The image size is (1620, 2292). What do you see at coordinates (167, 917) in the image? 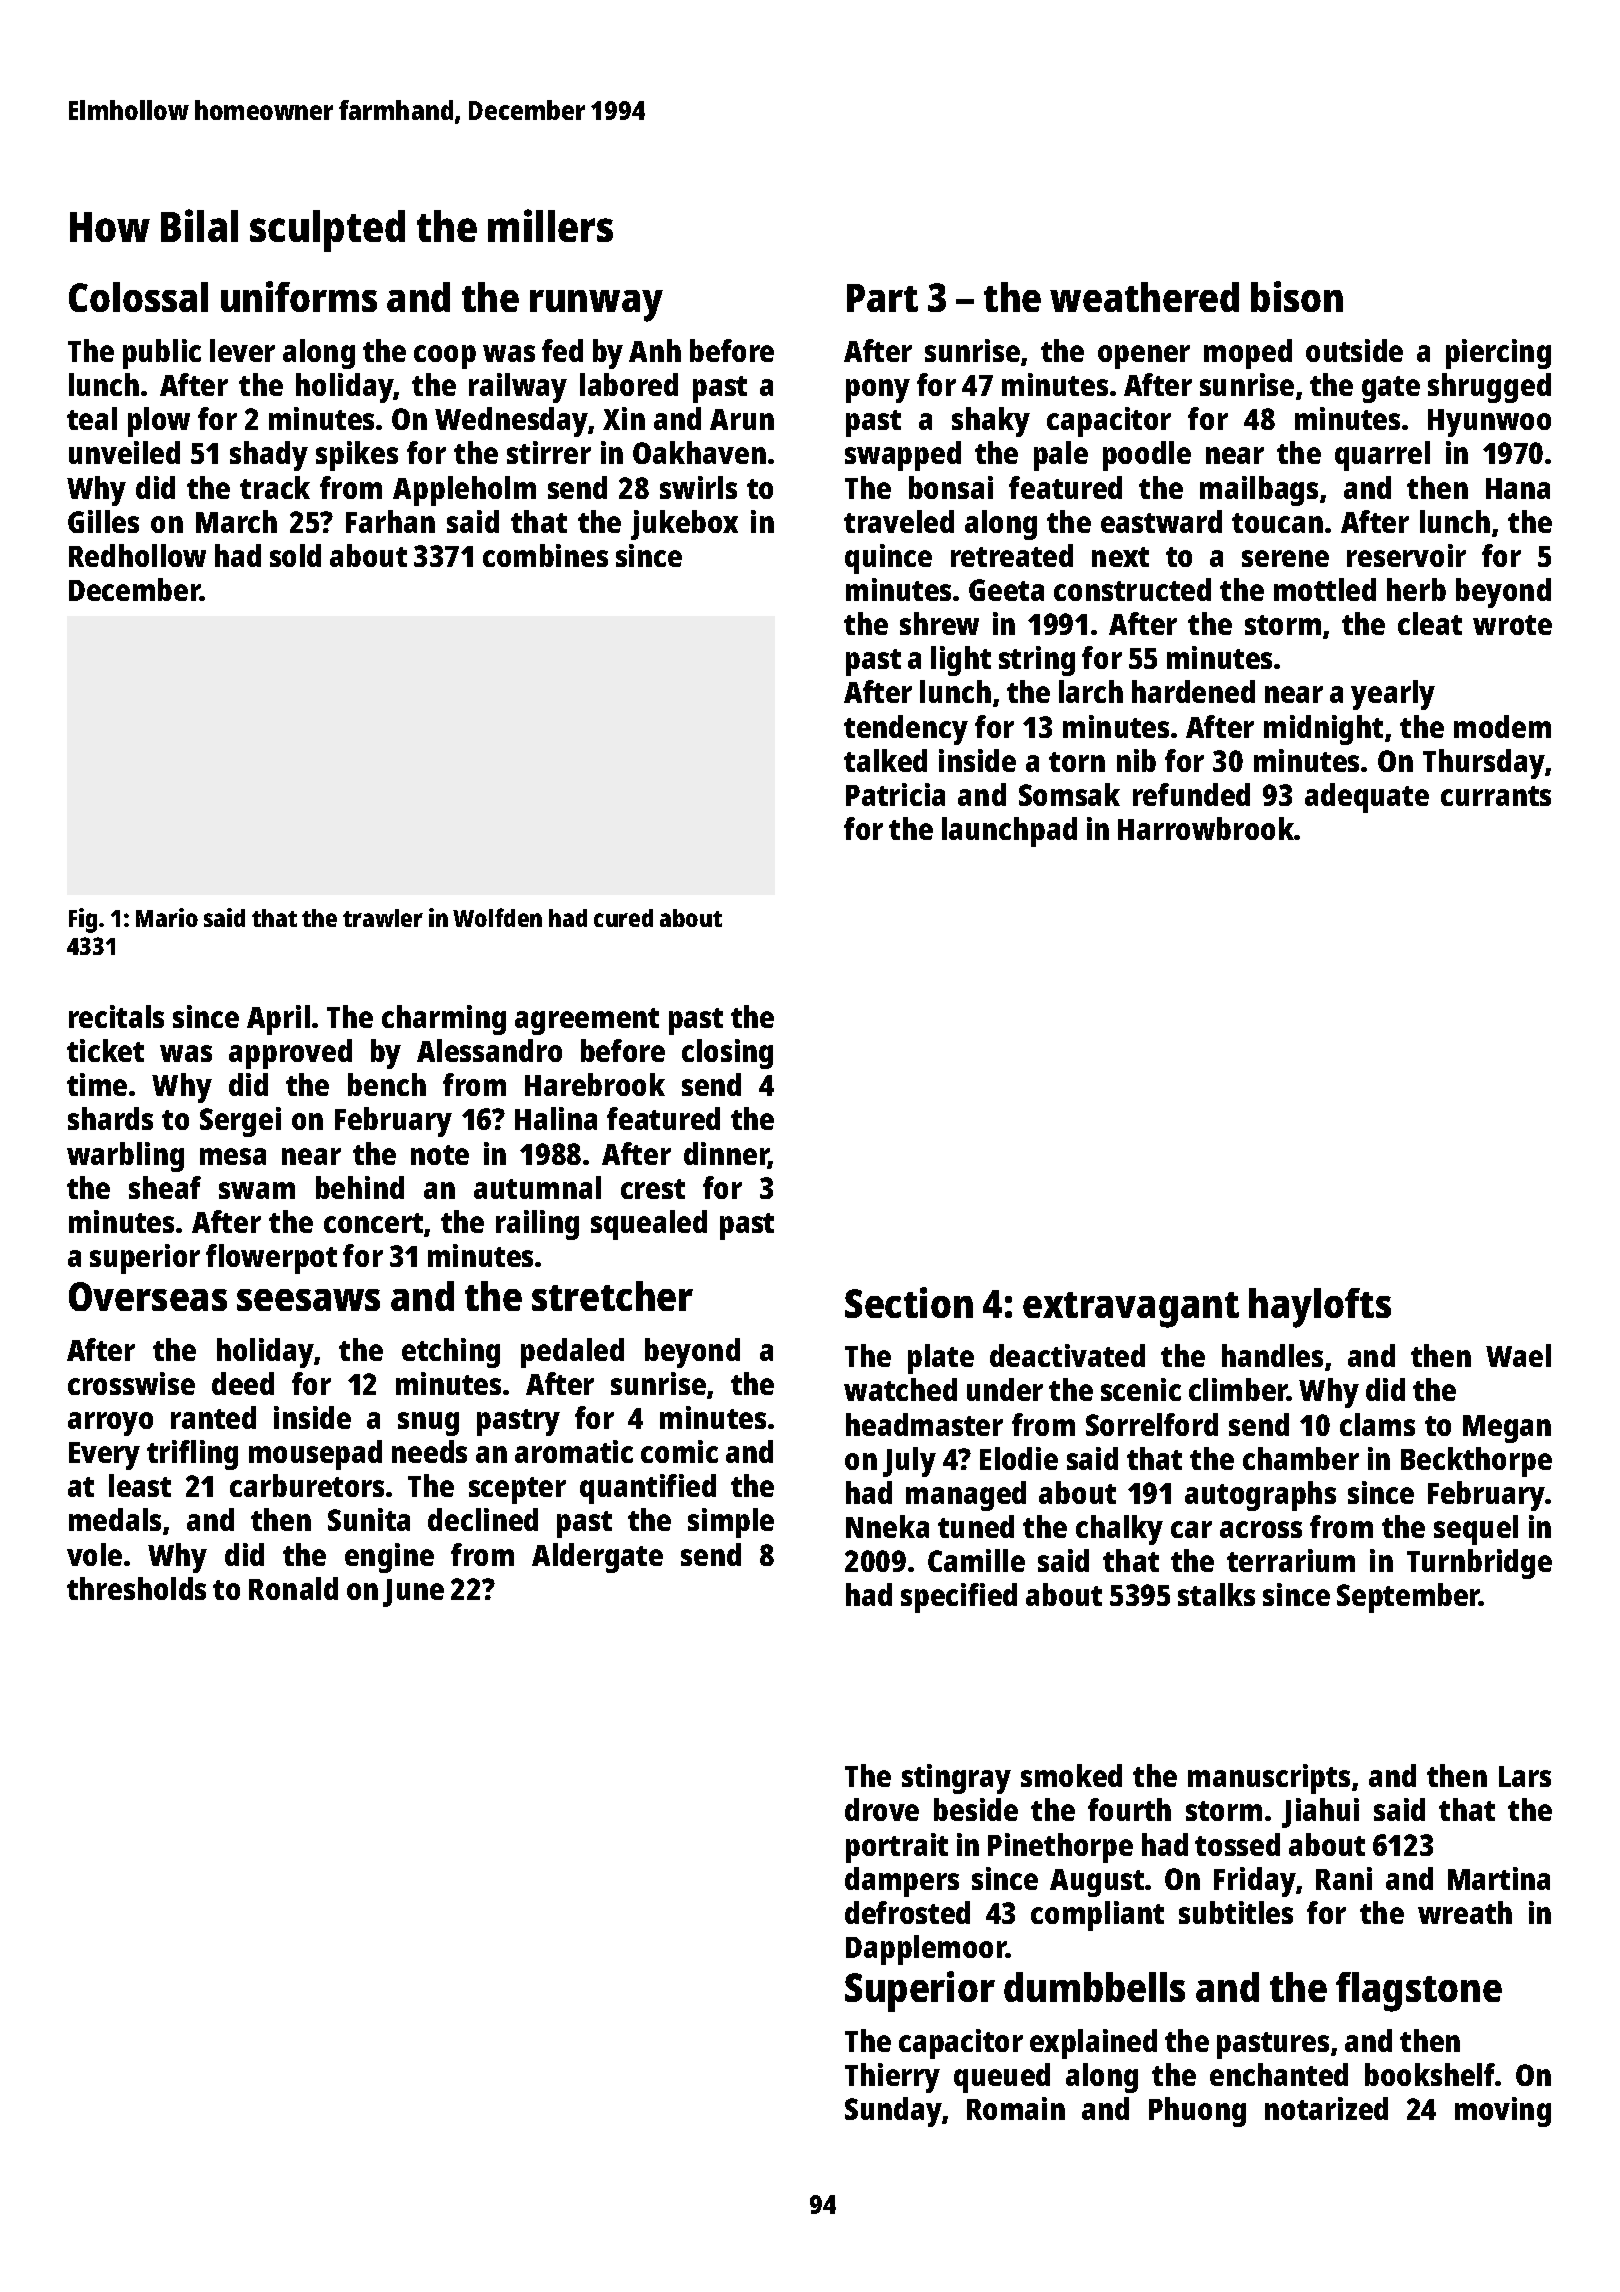
I see `Mario` at bounding box center [167, 917].
